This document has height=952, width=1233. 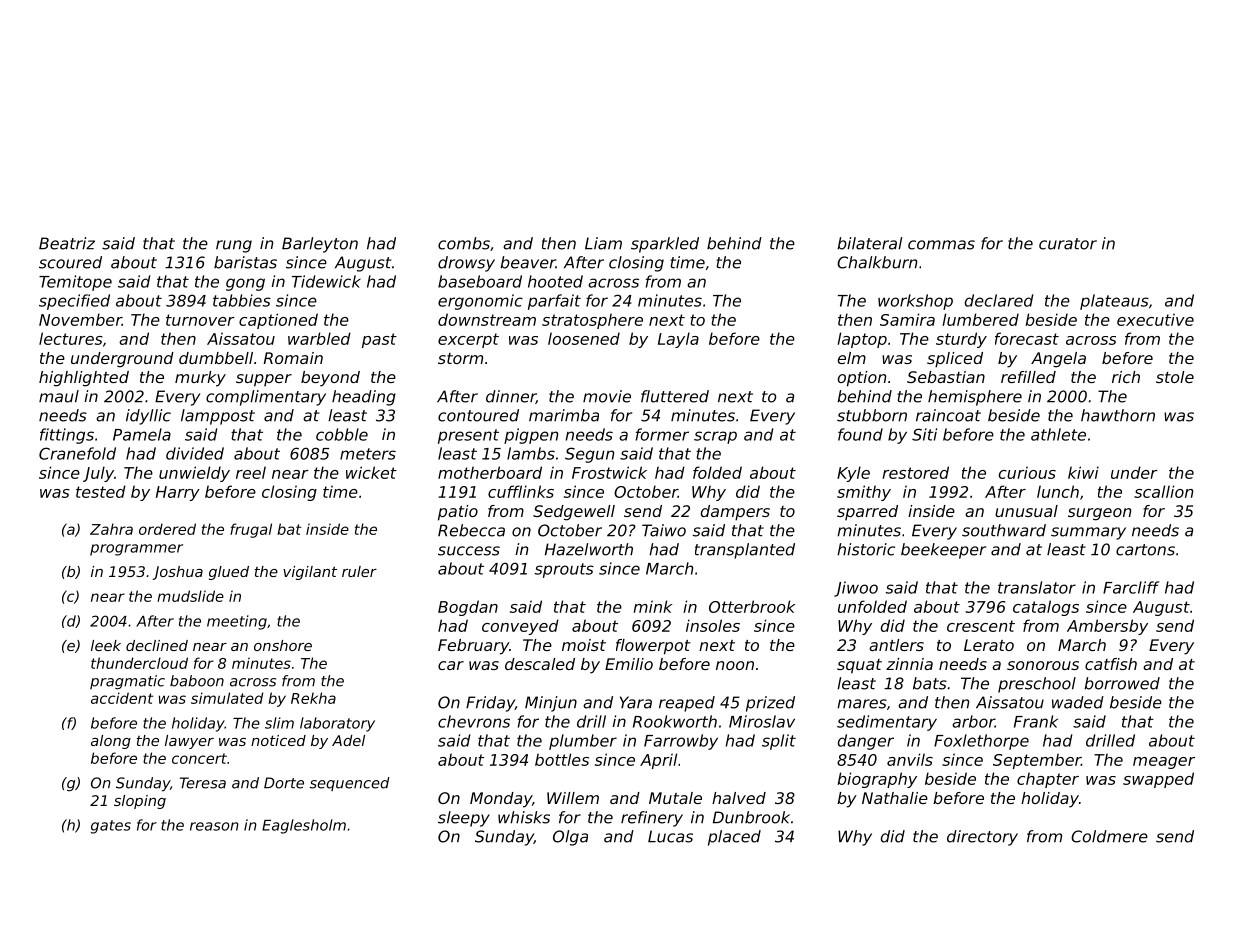 What do you see at coordinates (67, 243) in the document?
I see `Beatriz` at bounding box center [67, 243].
